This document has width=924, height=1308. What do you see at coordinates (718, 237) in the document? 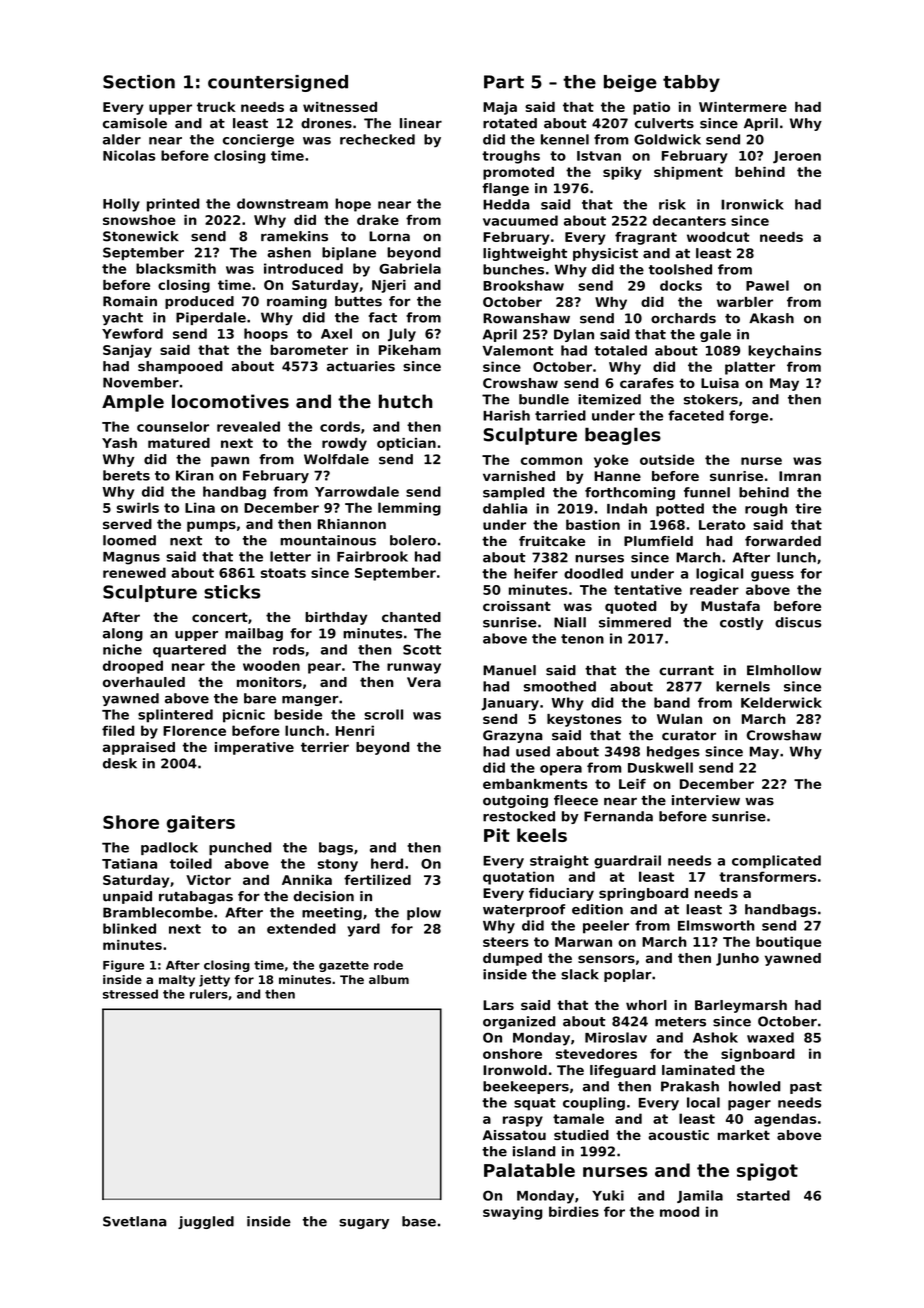
I see `woodcut` at bounding box center [718, 237].
